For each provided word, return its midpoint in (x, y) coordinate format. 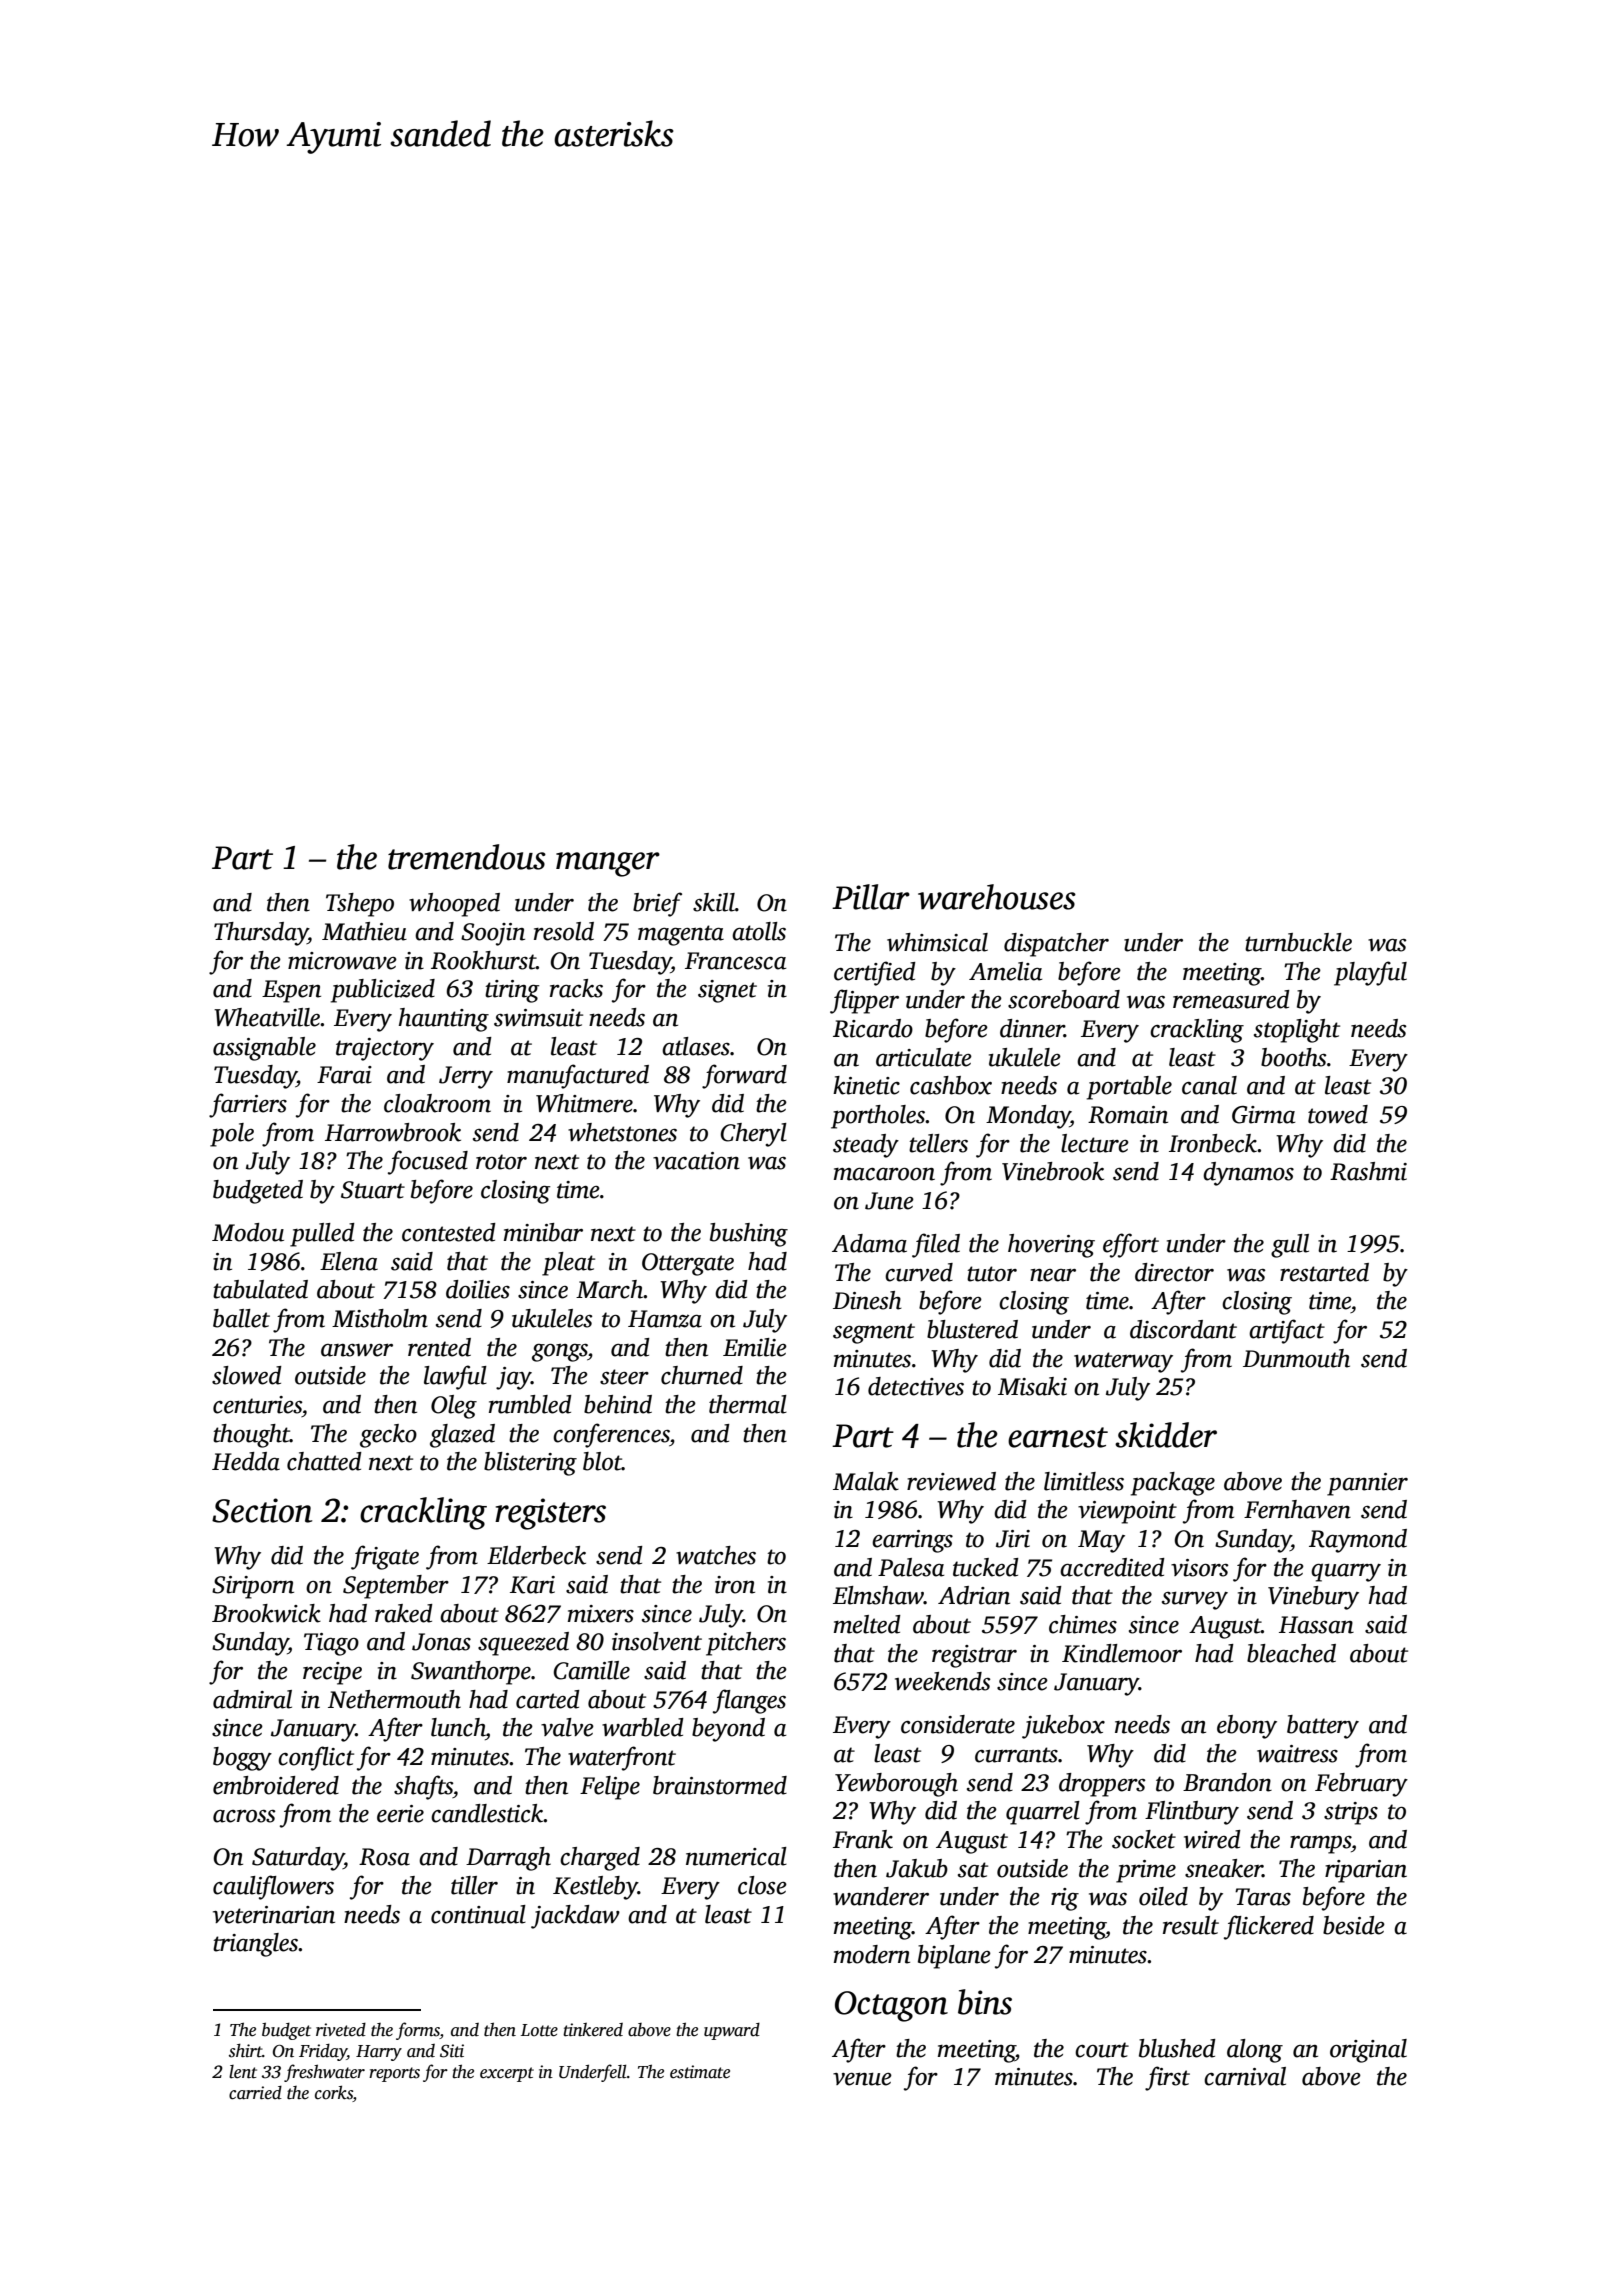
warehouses (997, 897)
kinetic (866, 1085)
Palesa (911, 1567)
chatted (324, 1461)
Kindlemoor (1122, 1653)
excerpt (507, 2074)
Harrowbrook (393, 1132)
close (762, 1885)
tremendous (467, 857)
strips (1351, 1813)
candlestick (487, 1813)
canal (1209, 1085)
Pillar (871, 897)
